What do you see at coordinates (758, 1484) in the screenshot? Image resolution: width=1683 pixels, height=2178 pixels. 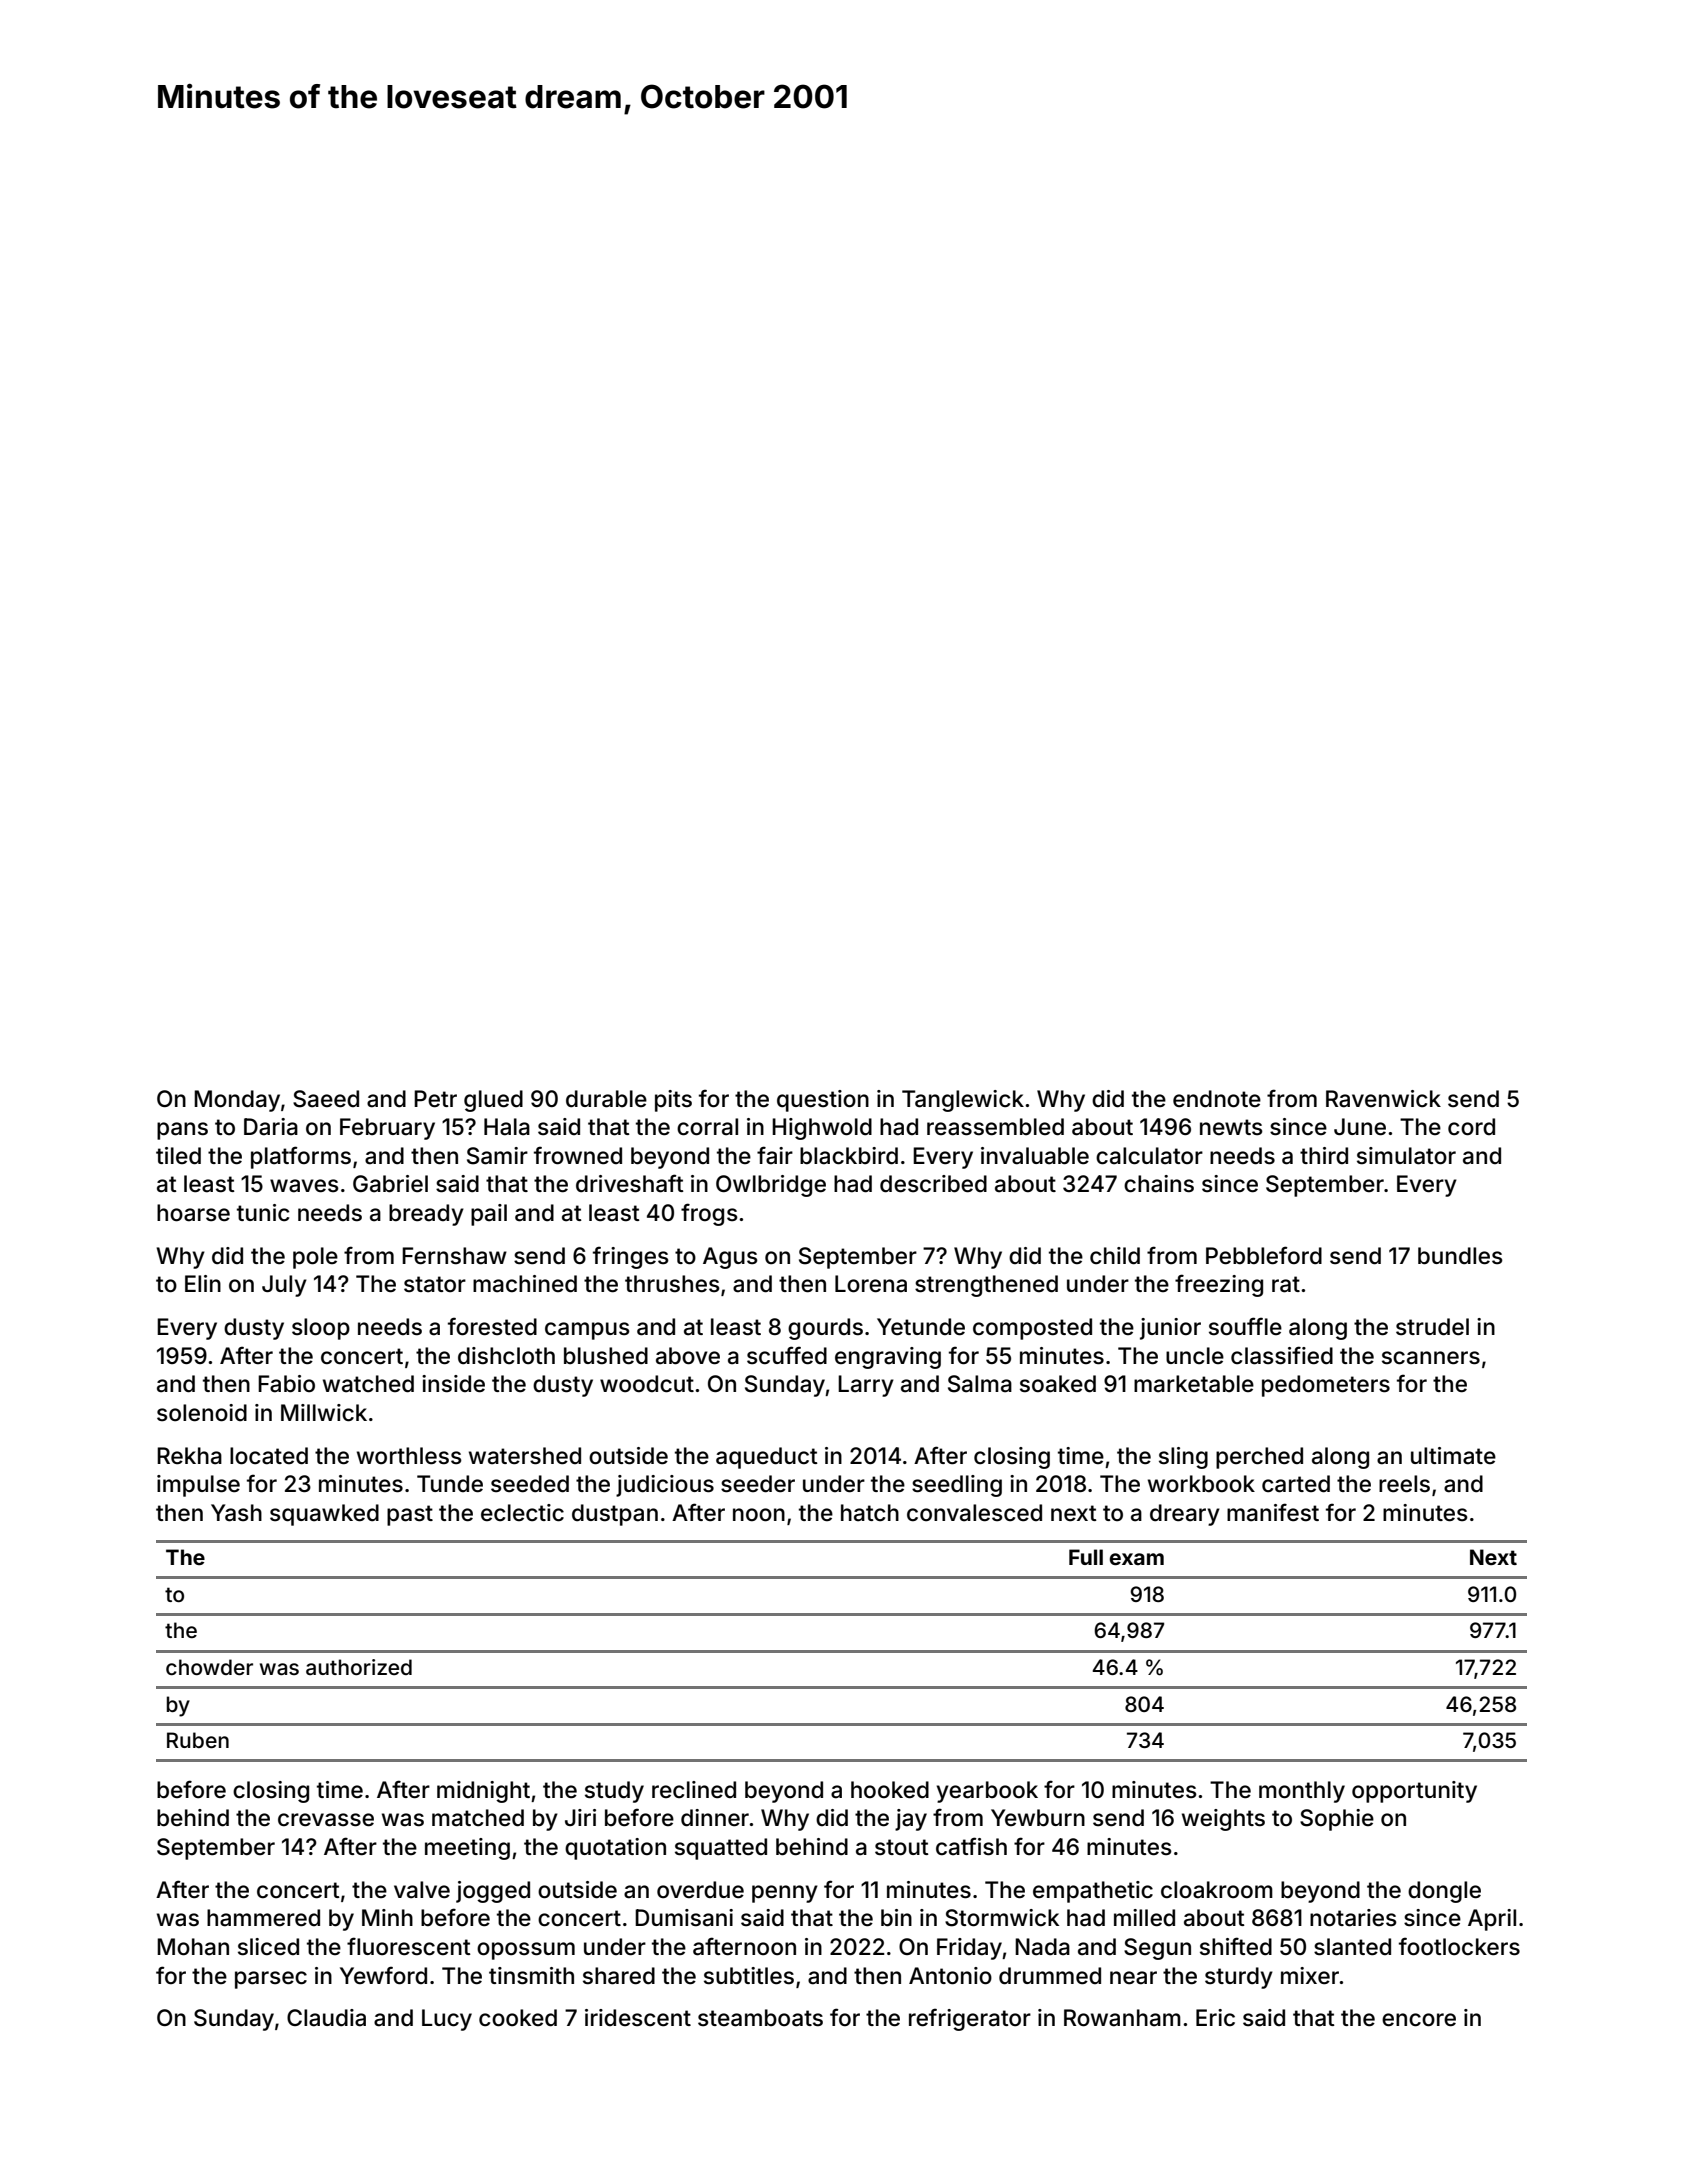 I see `seeder` at bounding box center [758, 1484].
